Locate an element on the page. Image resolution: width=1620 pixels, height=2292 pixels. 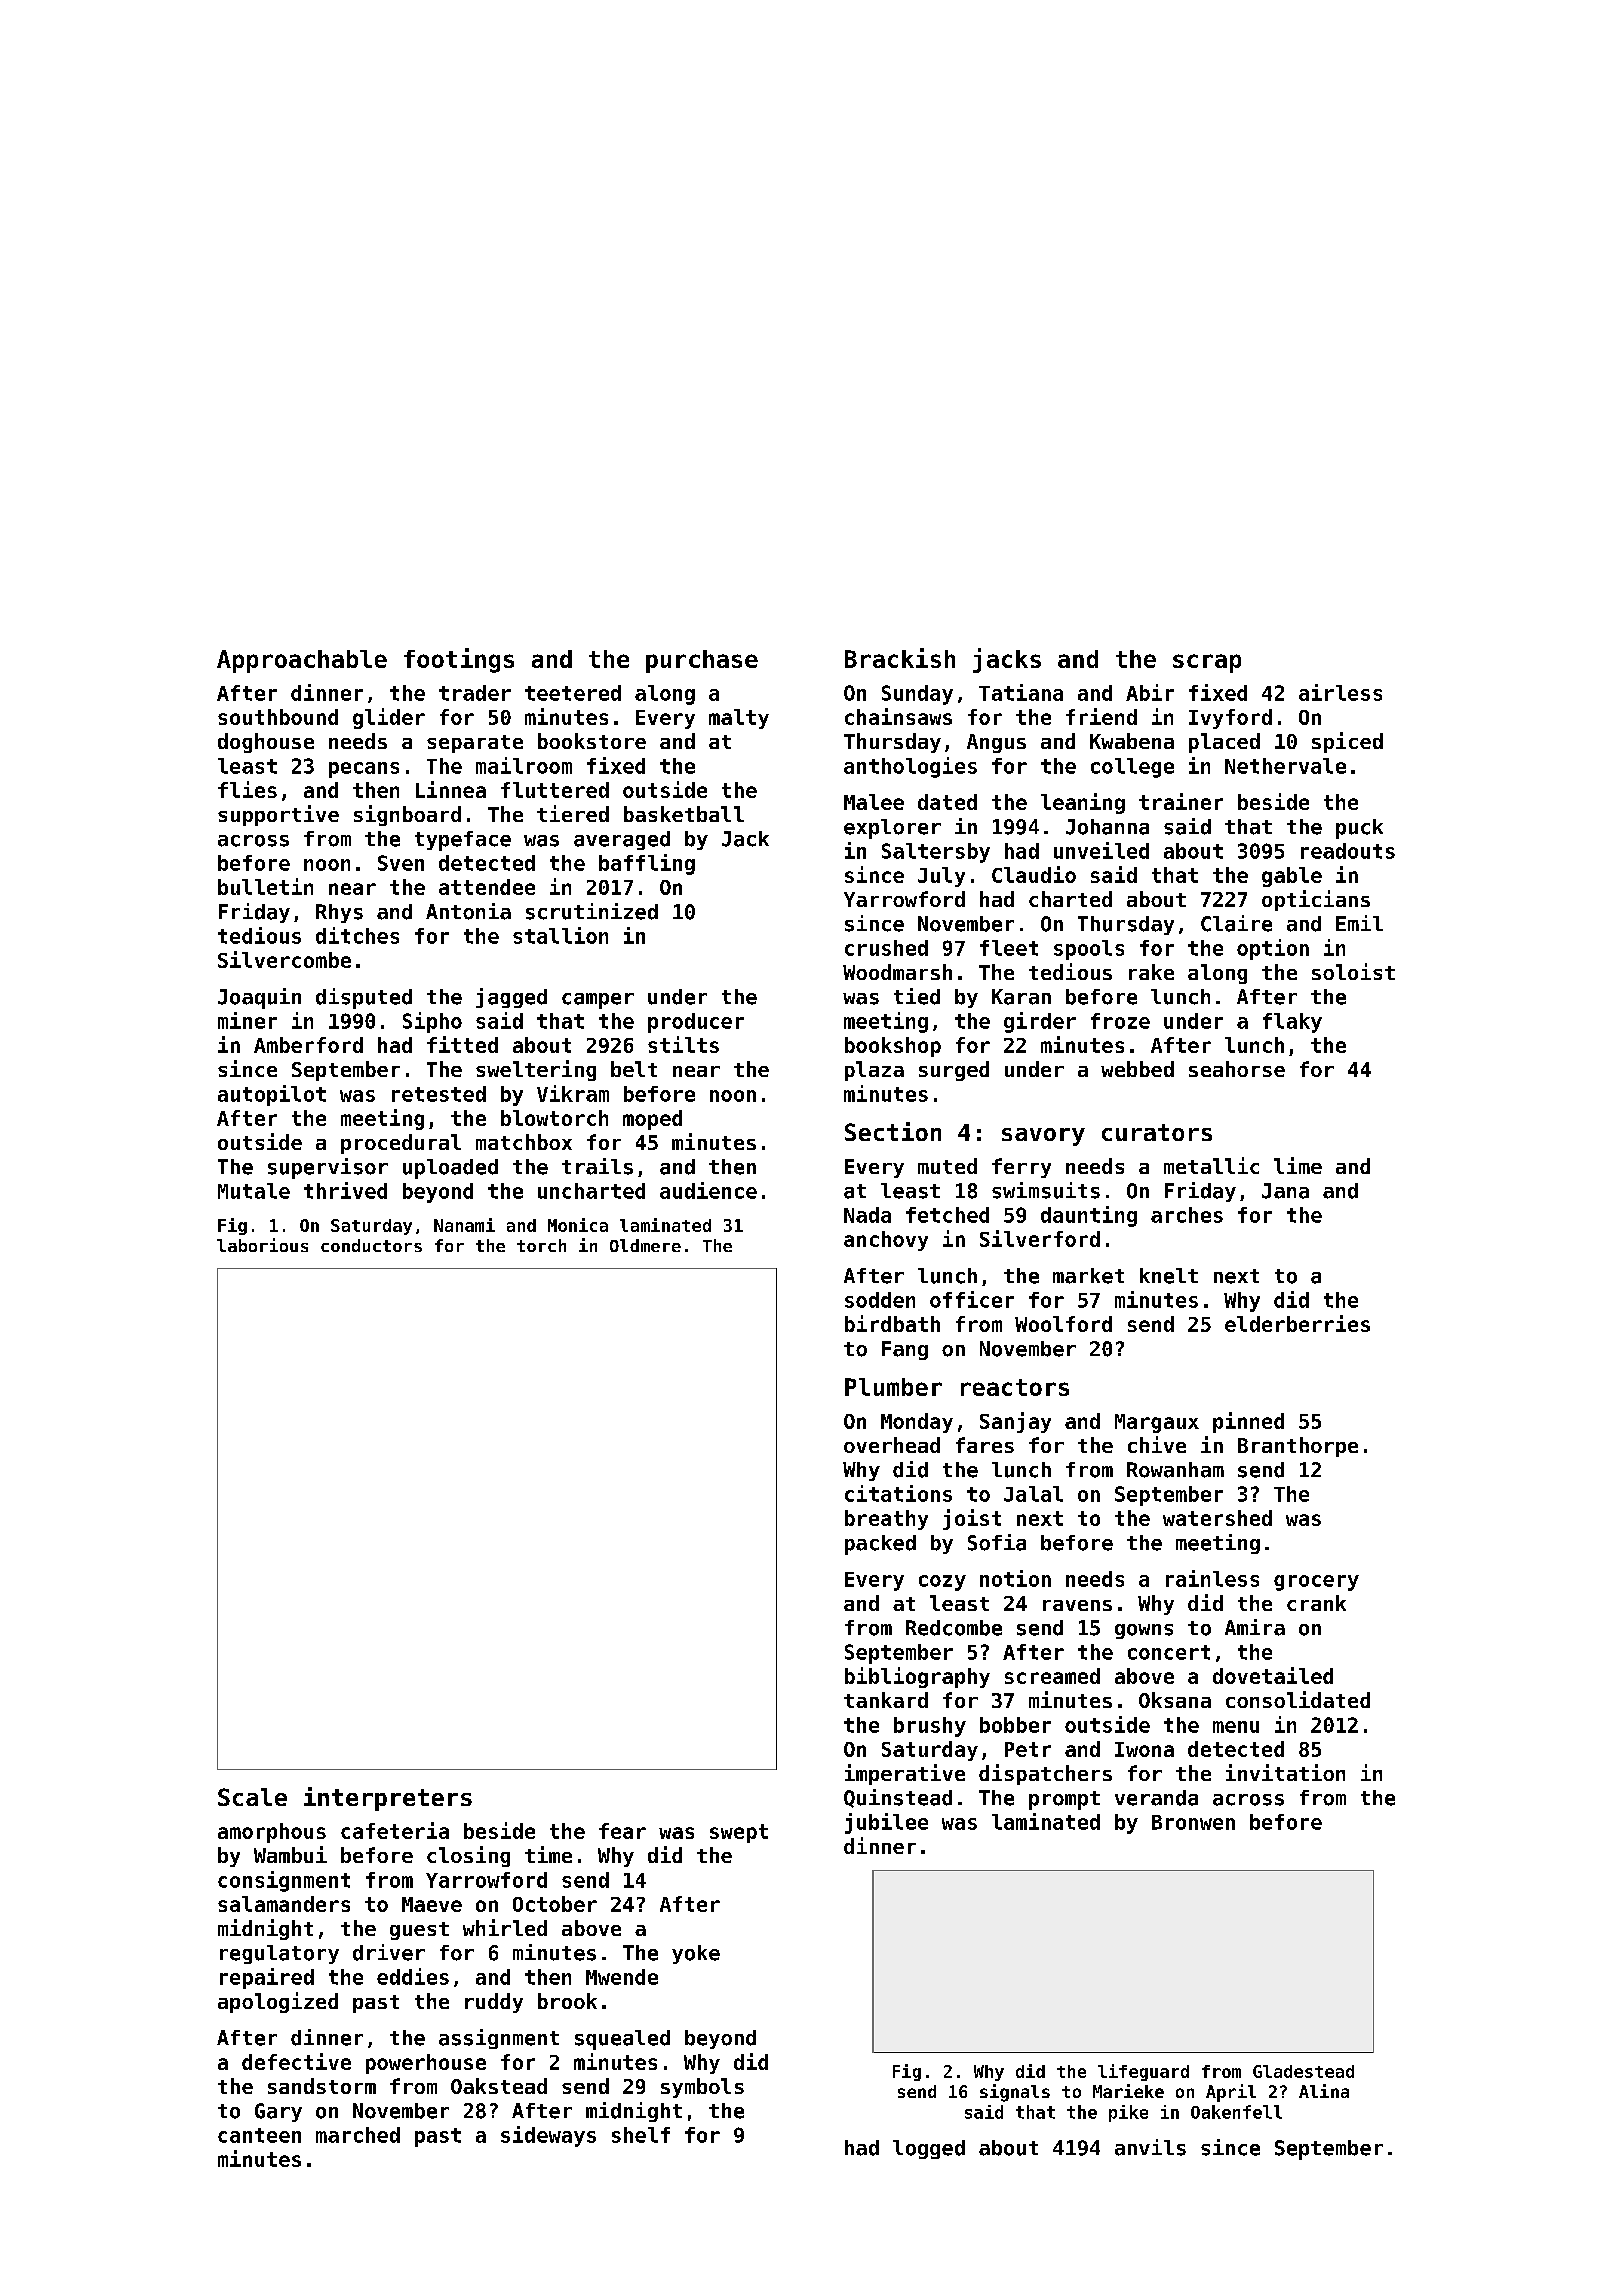
trader is located at coordinates (475, 693).
